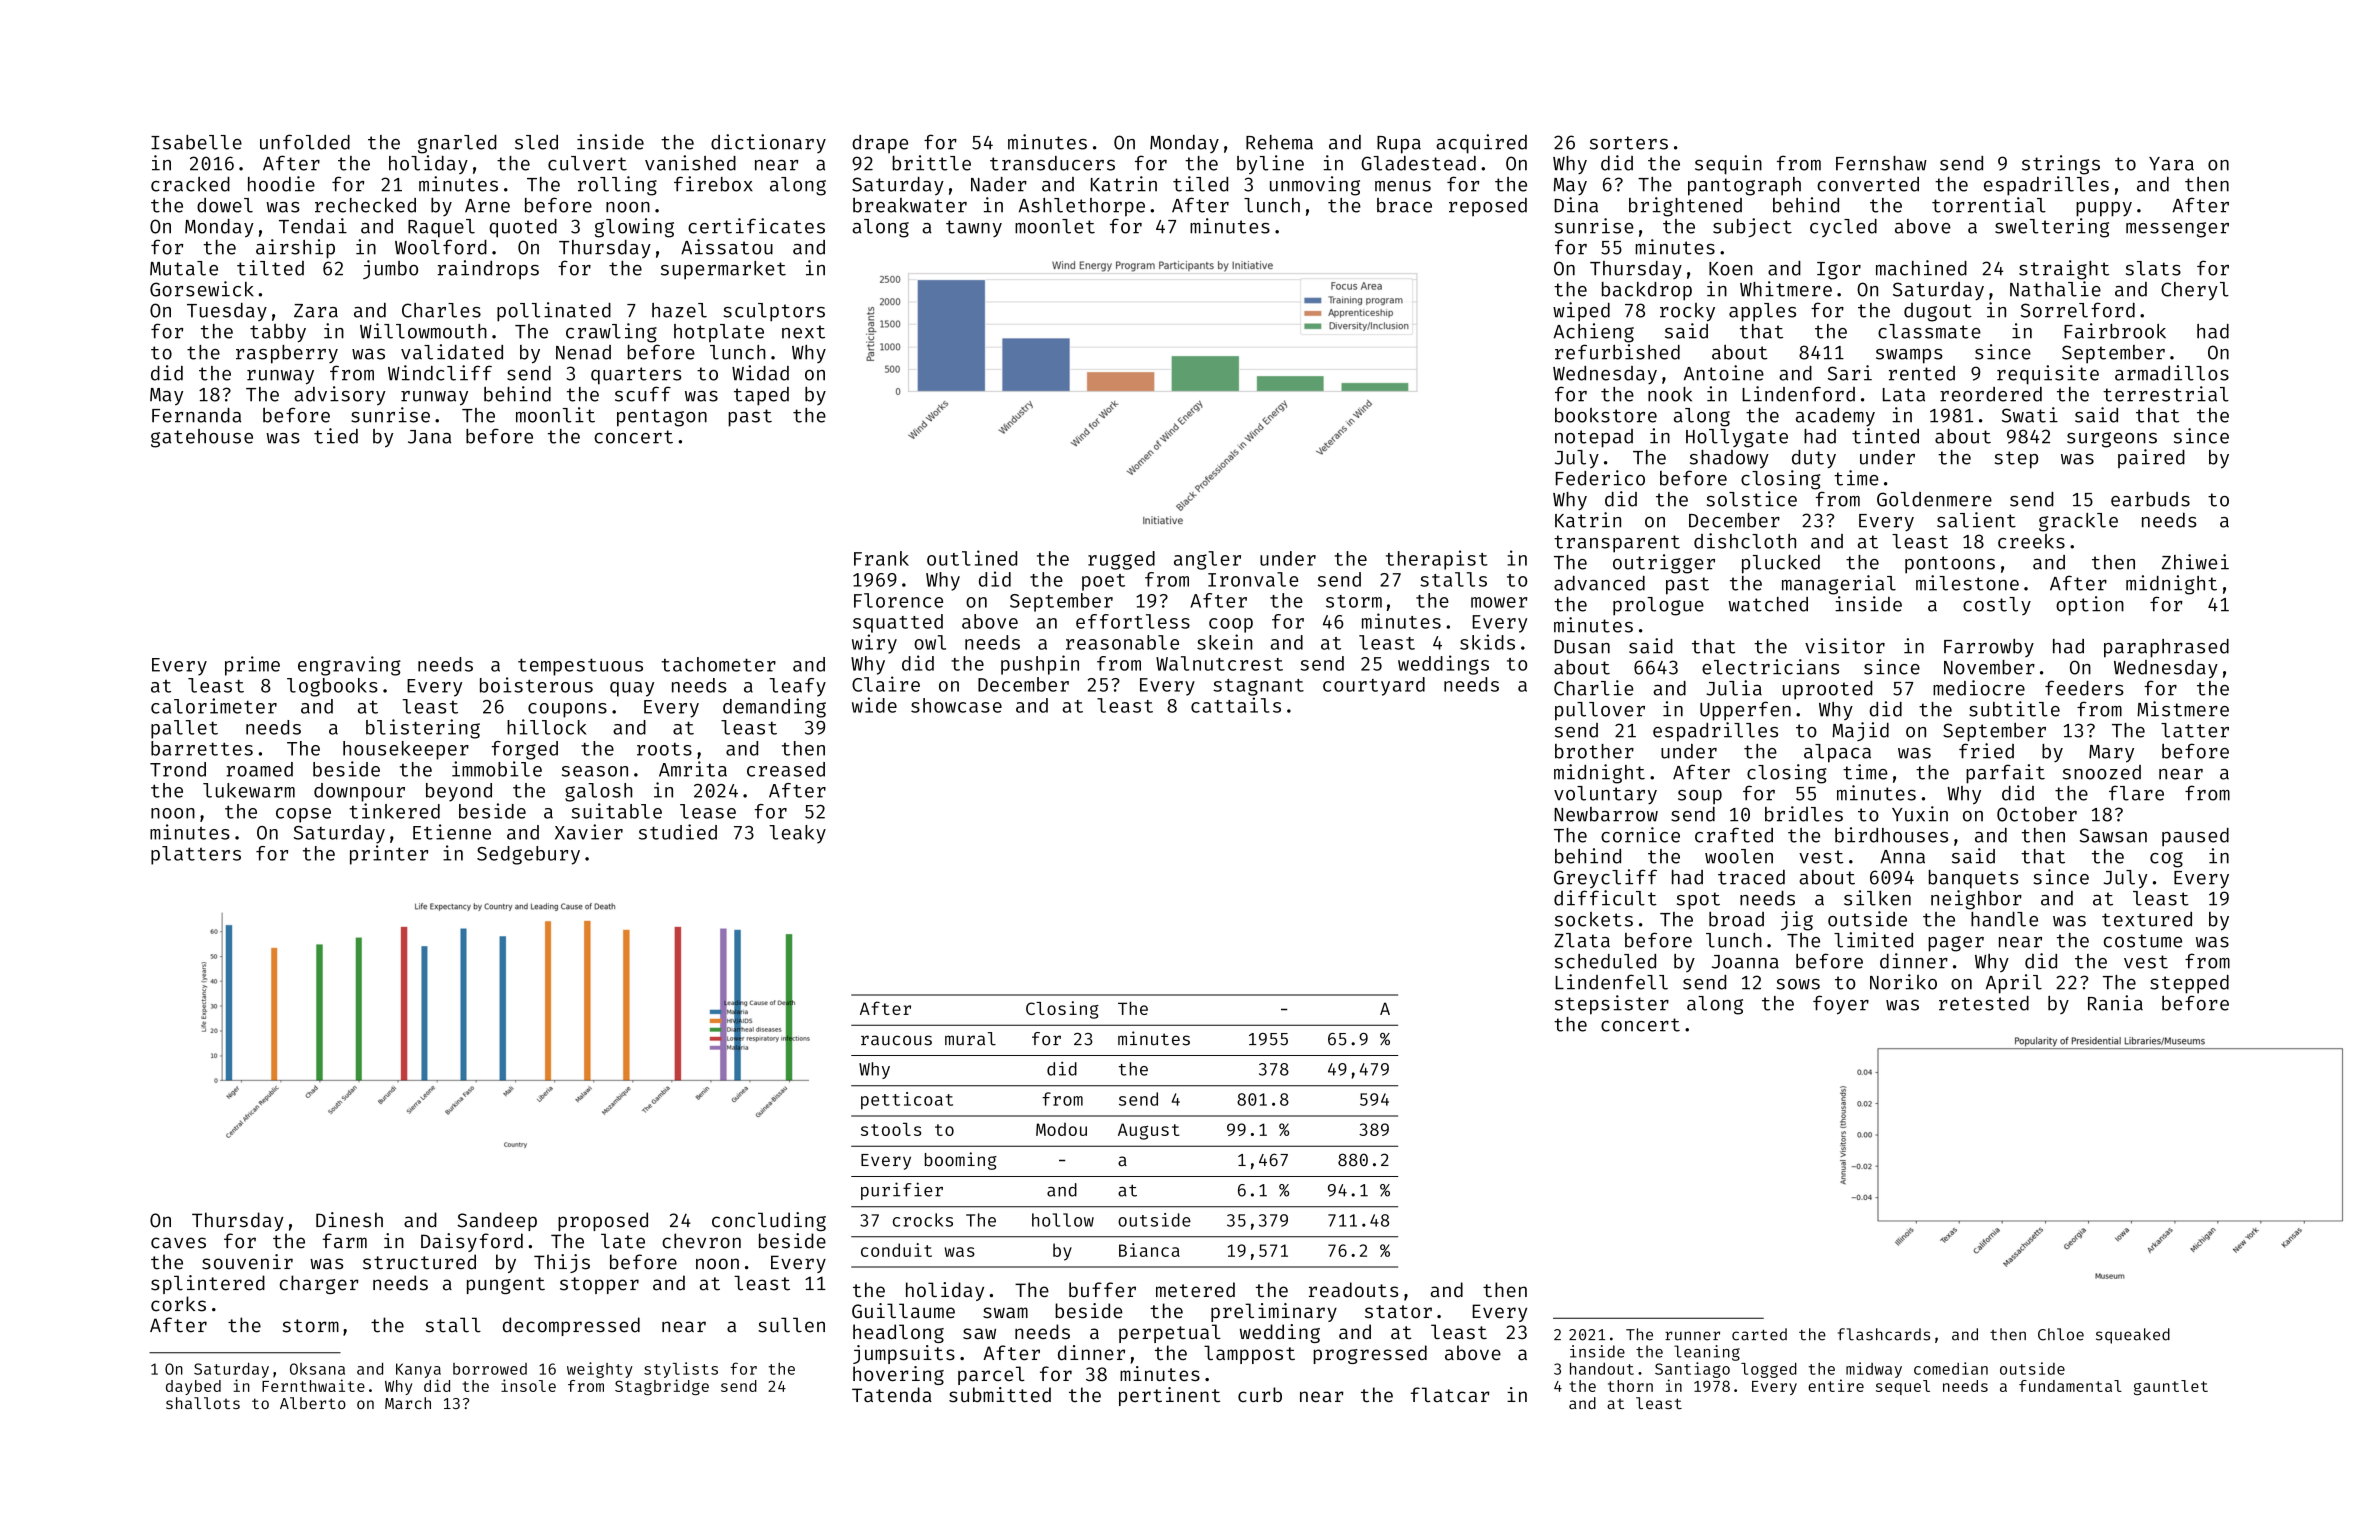 This image has width=2380, height=1540. Describe the element at coordinates (2150, 499) in the image. I see `earbuds` at that location.
